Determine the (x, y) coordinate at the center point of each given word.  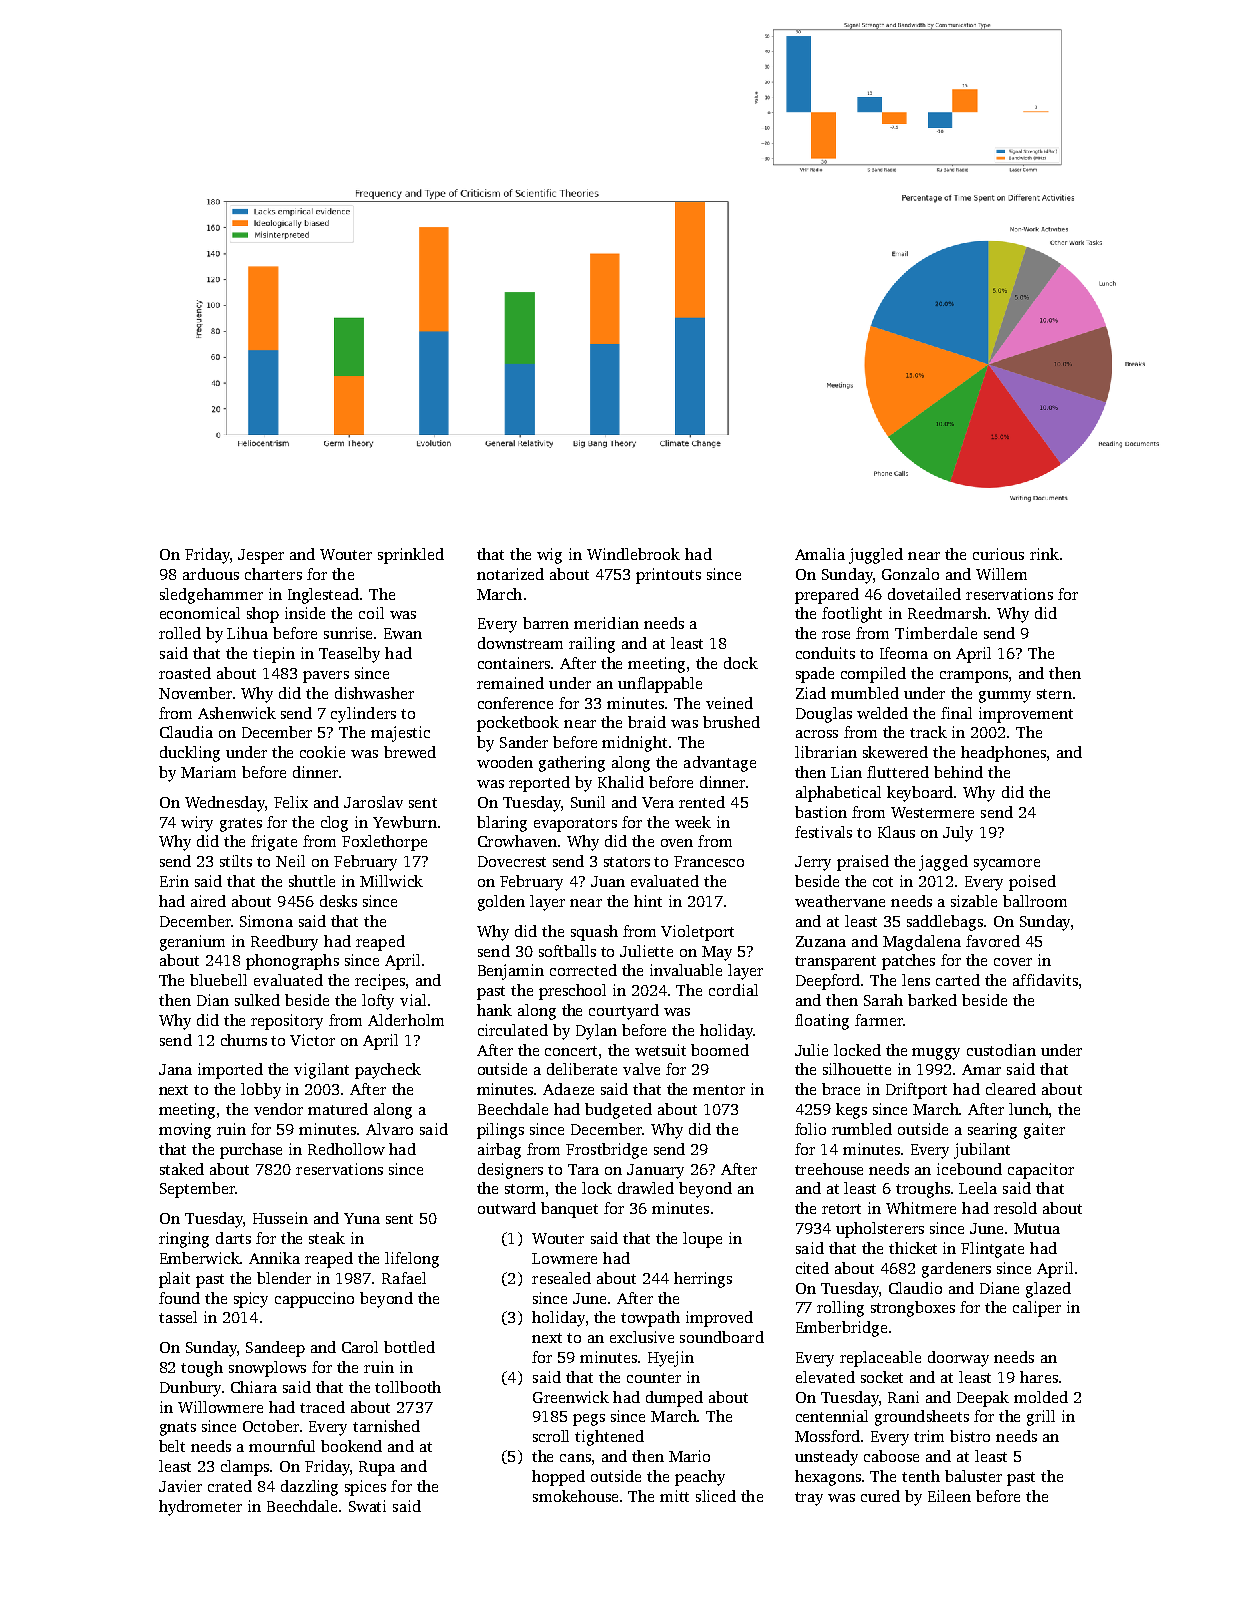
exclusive (642, 1337)
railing (592, 645)
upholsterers (880, 1230)
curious (998, 554)
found (179, 1298)
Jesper (261, 556)
